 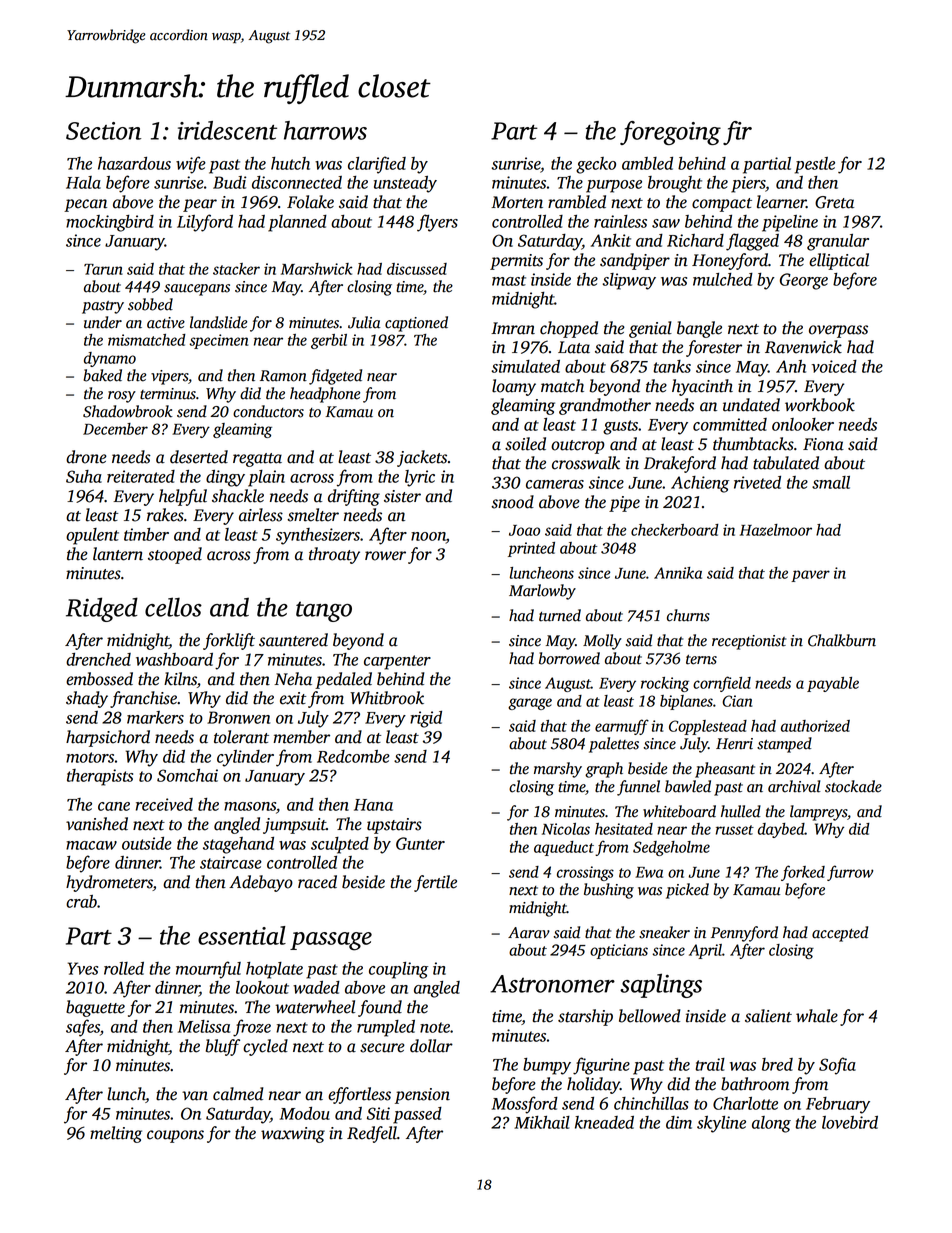 I want to click on graph, so click(x=604, y=770).
